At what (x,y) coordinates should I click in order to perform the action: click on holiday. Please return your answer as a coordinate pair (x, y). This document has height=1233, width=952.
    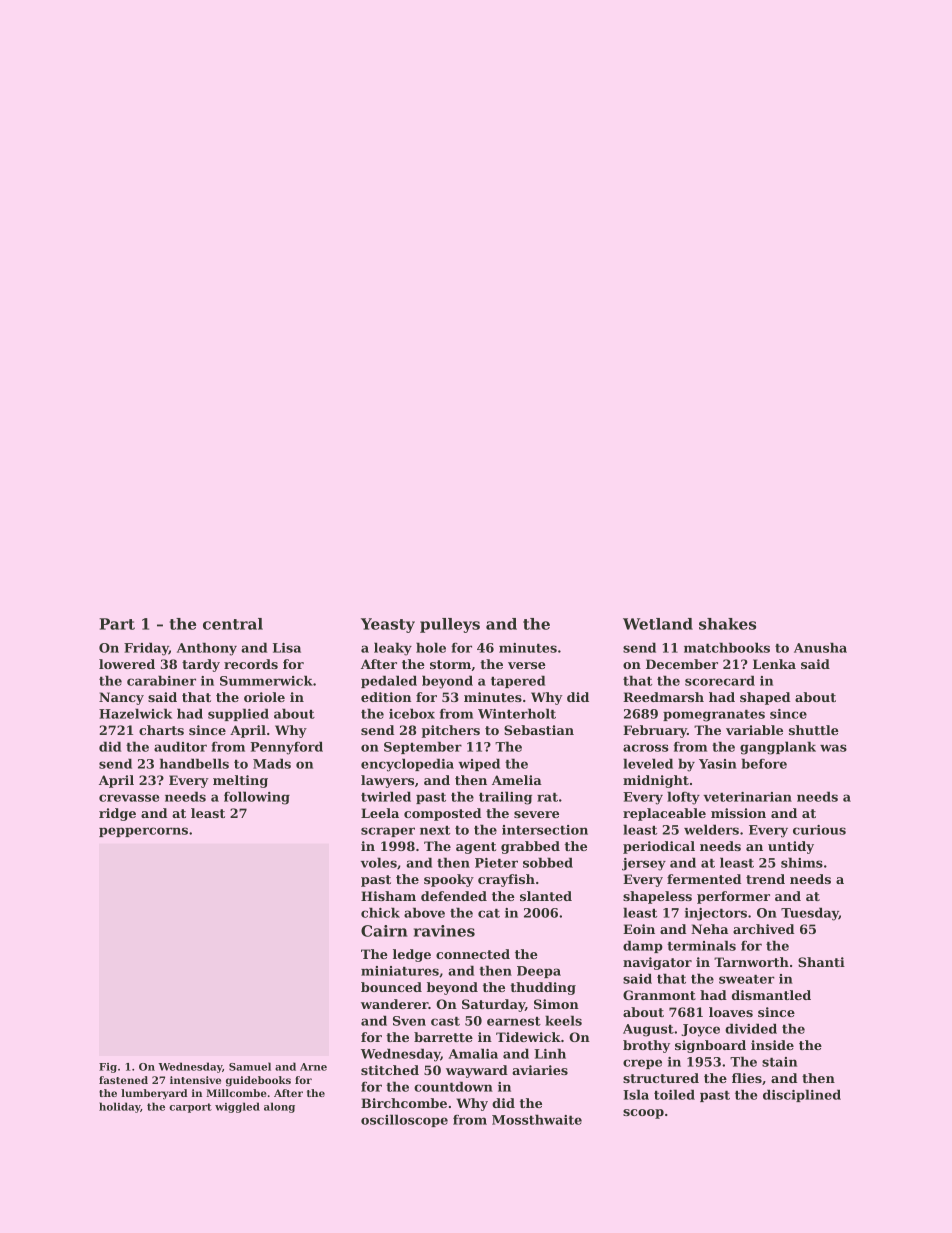
    Looking at the image, I should click on (119, 1107).
